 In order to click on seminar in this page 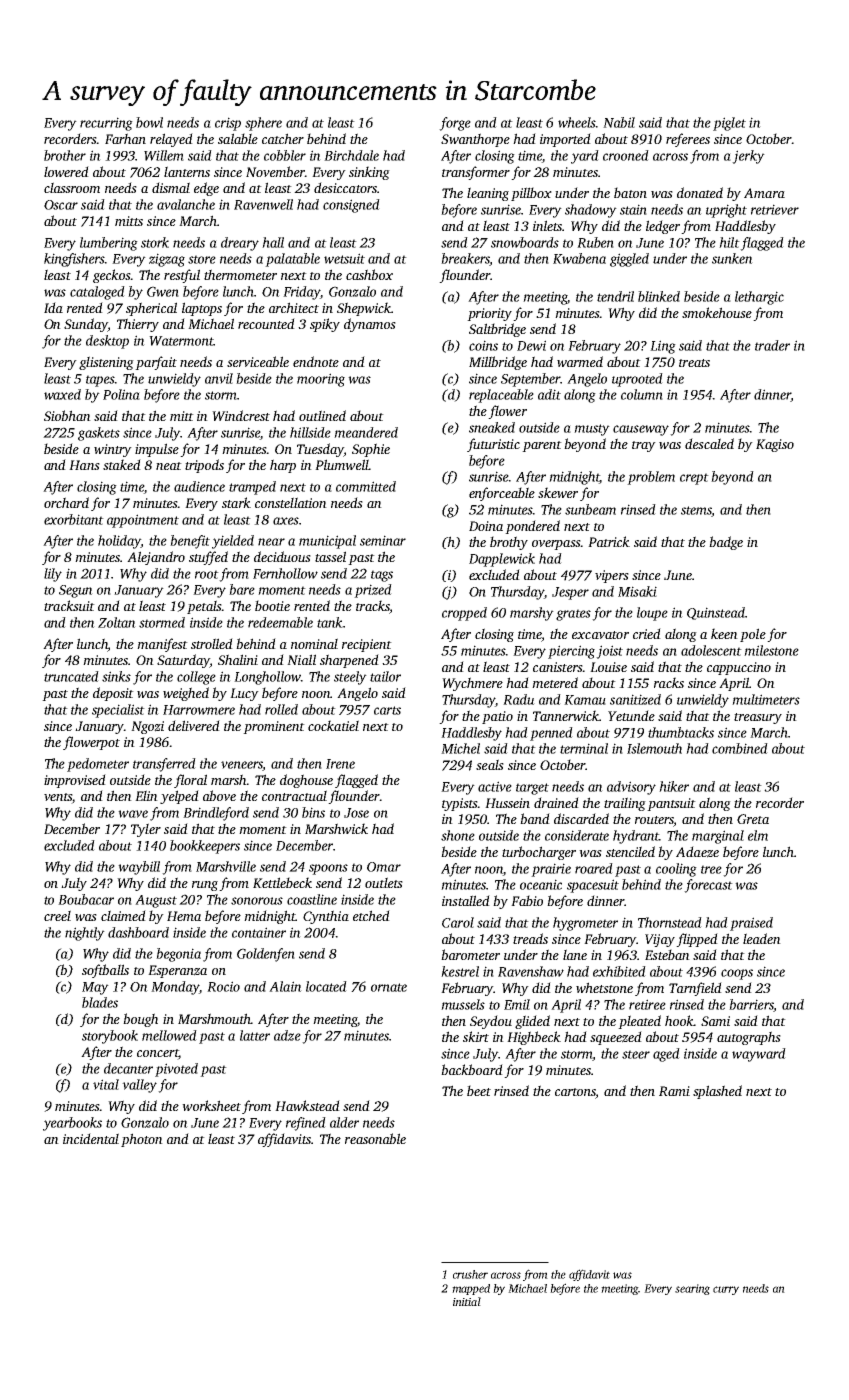, I will do `click(383, 540)`.
